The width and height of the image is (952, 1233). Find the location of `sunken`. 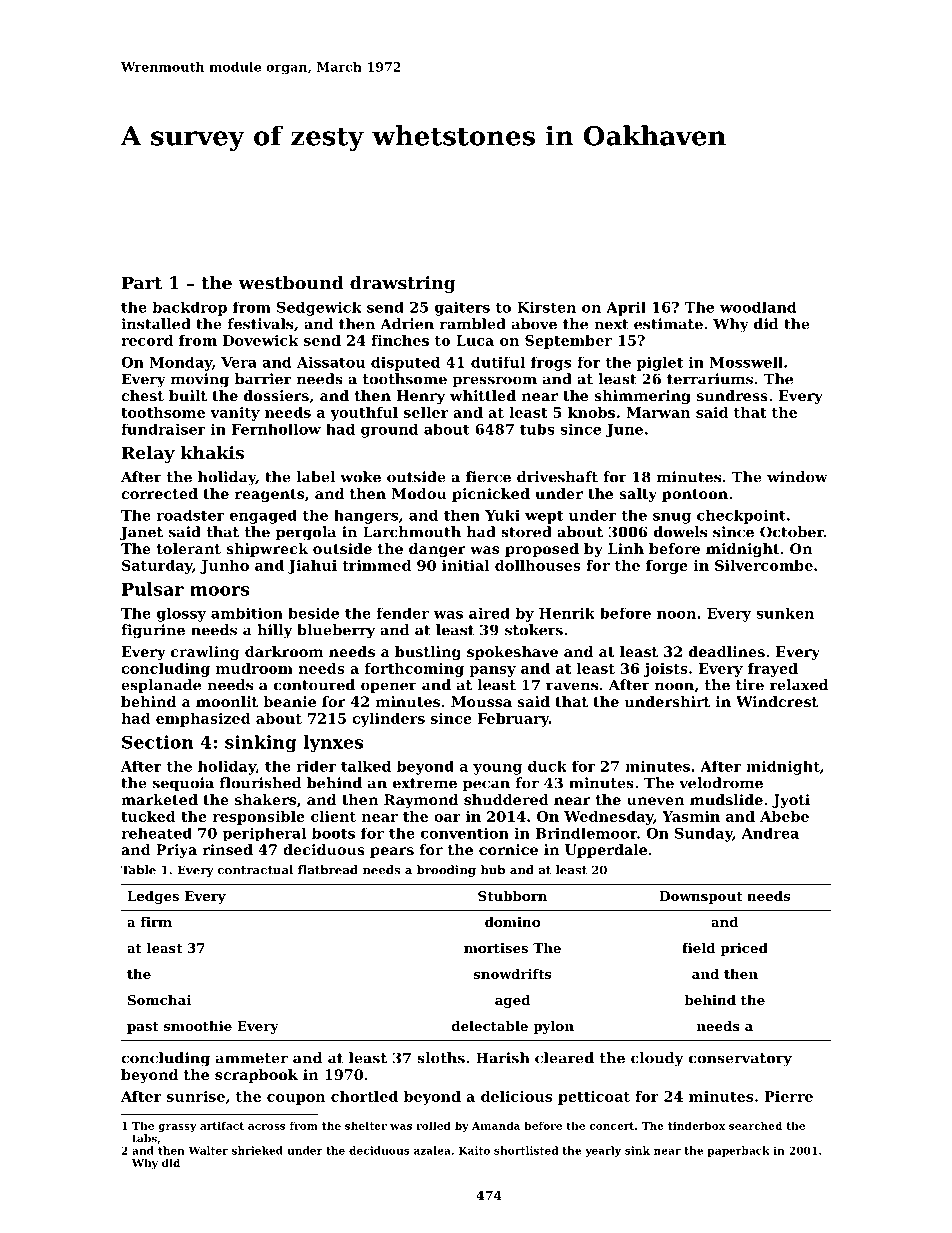

sunken is located at coordinates (785, 613).
